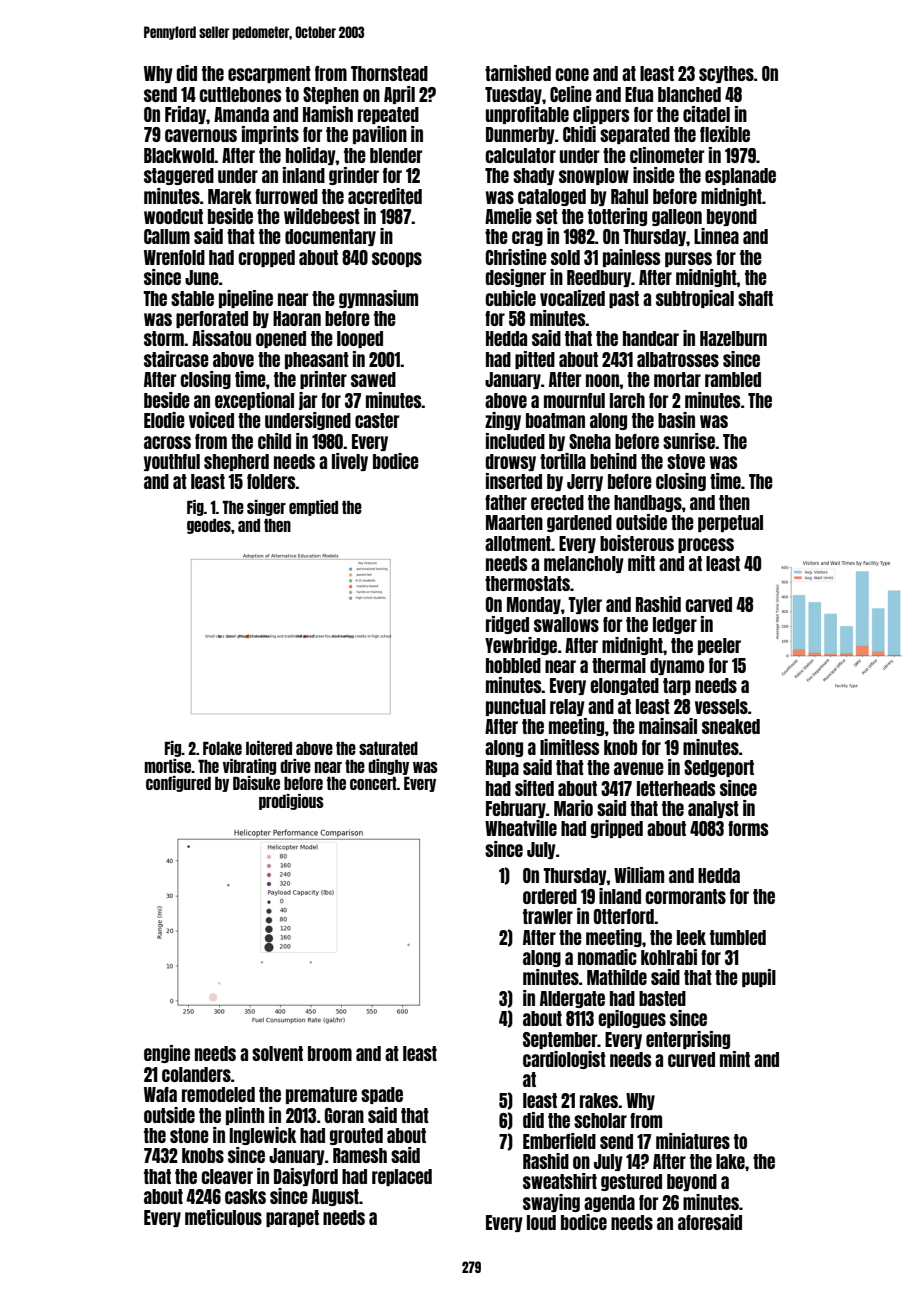  I want to click on staggered, so click(179, 176).
